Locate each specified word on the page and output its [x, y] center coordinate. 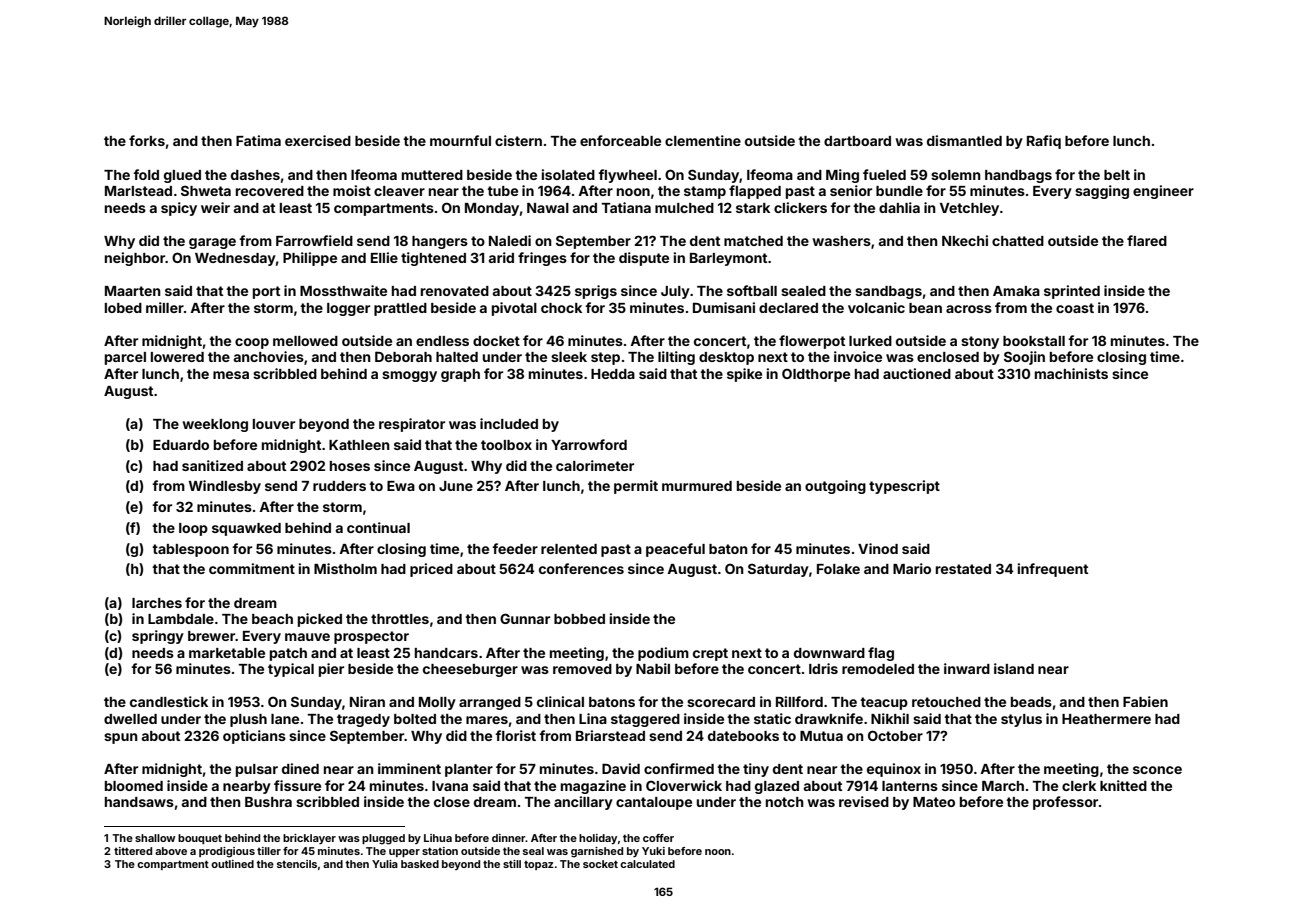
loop [193, 529]
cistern [518, 140]
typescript [904, 487]
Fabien [1145, 701]
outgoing [835, 487]
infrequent [1053, 570]
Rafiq [1044, 142]
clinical [560, 701]
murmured [697, 486]
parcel [125, 358]
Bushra [268, 802]
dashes [255, 175]
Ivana [450, 786]
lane [285, 719]
